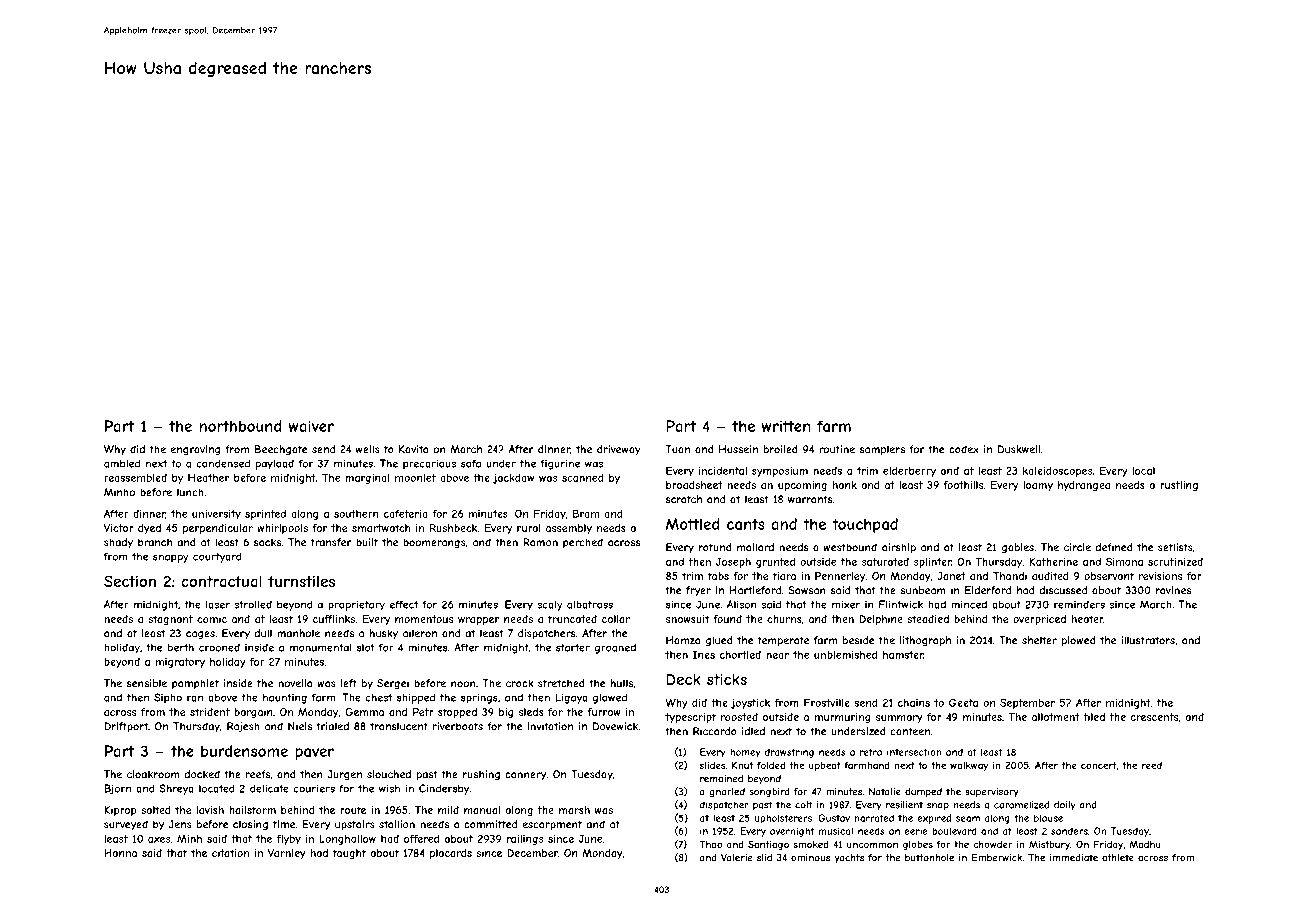 Image resolution: width=1308 pixels, height=924 pixels. I want to click on gables, so click(1018, 548).
